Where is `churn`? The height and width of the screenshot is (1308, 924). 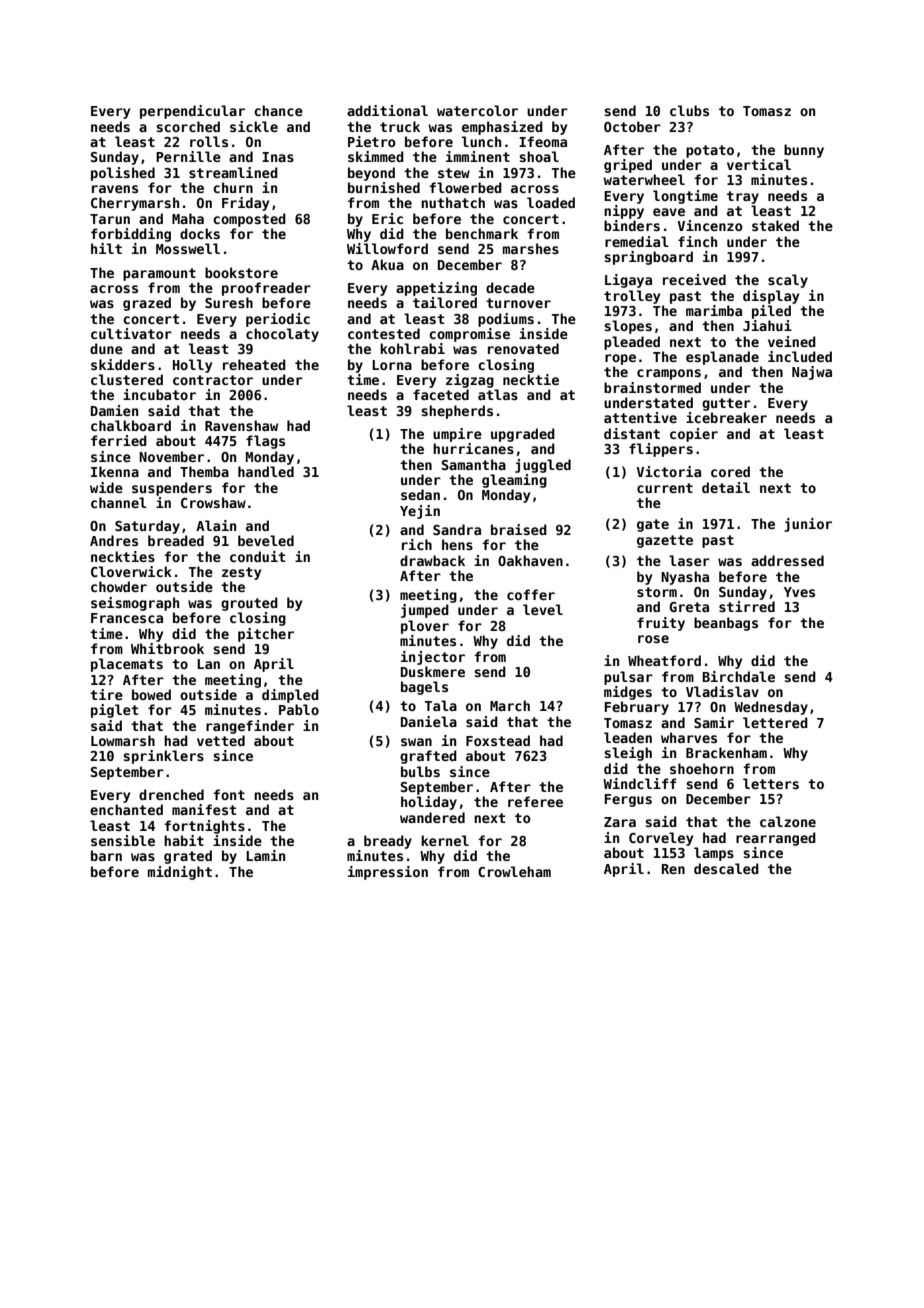 churn is located at coordinates (233, 187).
